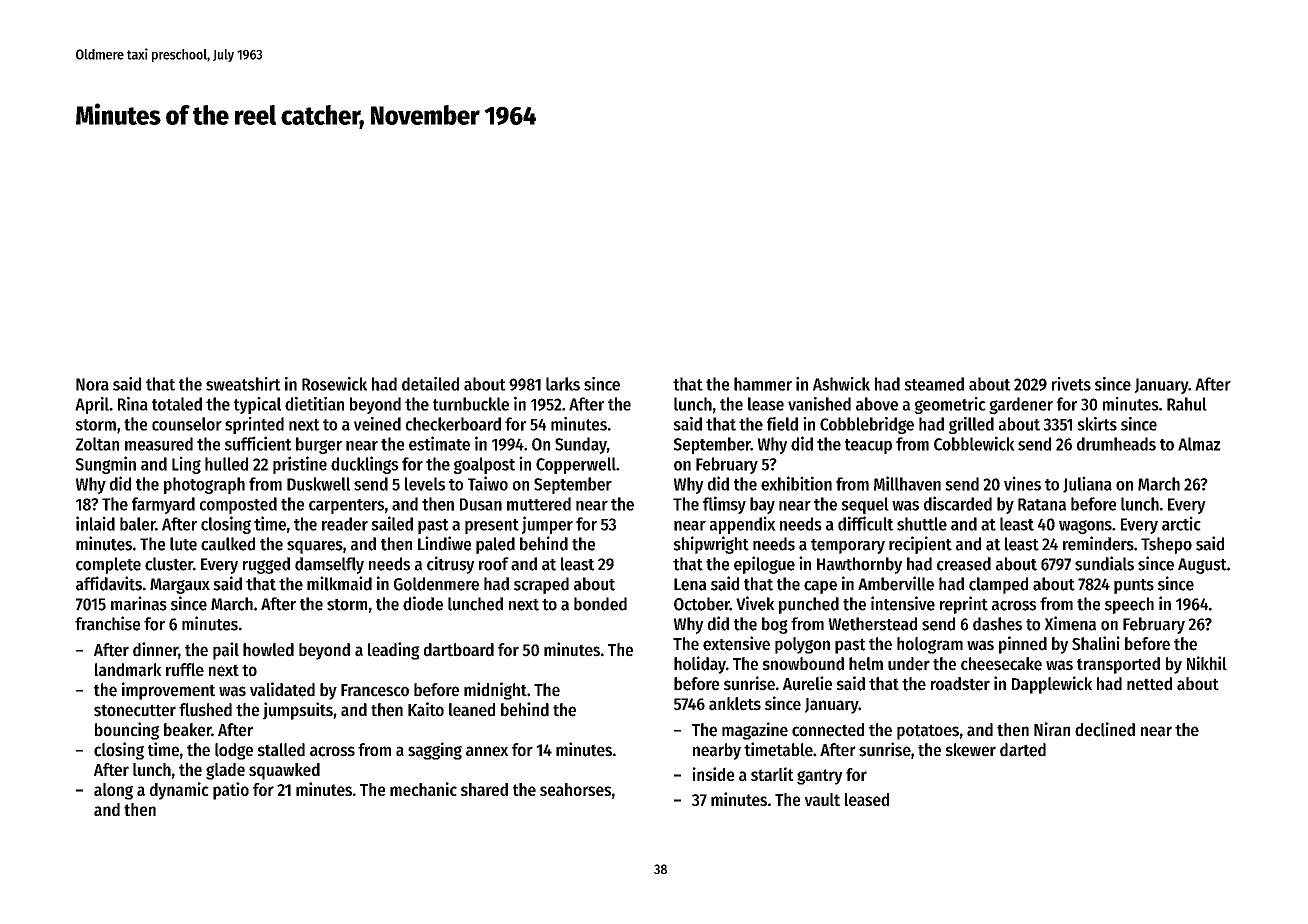  What do you see at coordinates (298, 711) in the page?
I see `jumpsuits` at bounding box center [298, 711].
